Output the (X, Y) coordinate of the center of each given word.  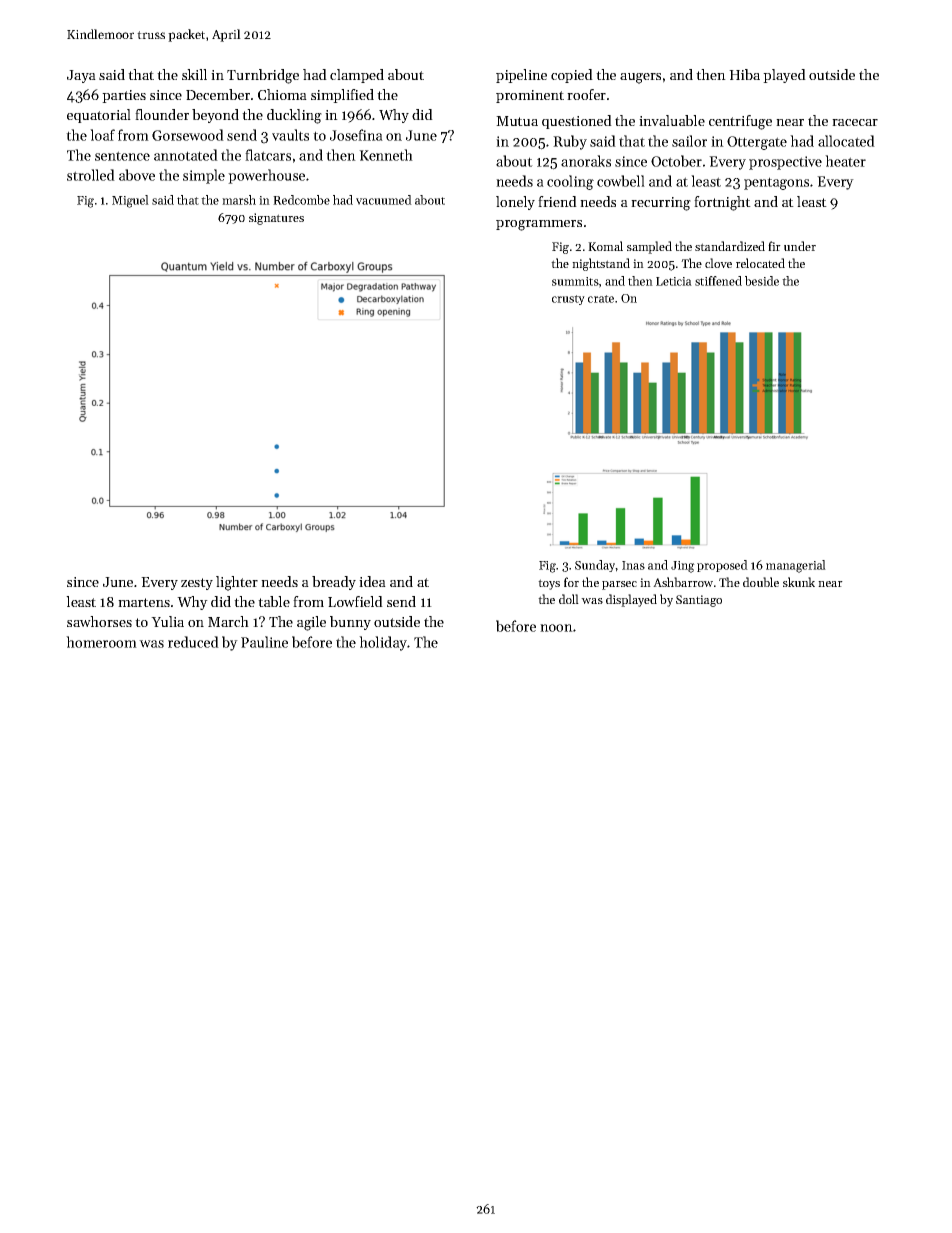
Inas (633, 565)
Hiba (744, 74)
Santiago (699, 601)
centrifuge (740, 122)
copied (572, 76)
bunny (350, 623)
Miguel (130, 201)
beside (762, 281)
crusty (568, 300)
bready (334, 583)
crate (601, 299)
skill (194, 74)
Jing (683, 567)
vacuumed (384, 200)
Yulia (167, 621)
